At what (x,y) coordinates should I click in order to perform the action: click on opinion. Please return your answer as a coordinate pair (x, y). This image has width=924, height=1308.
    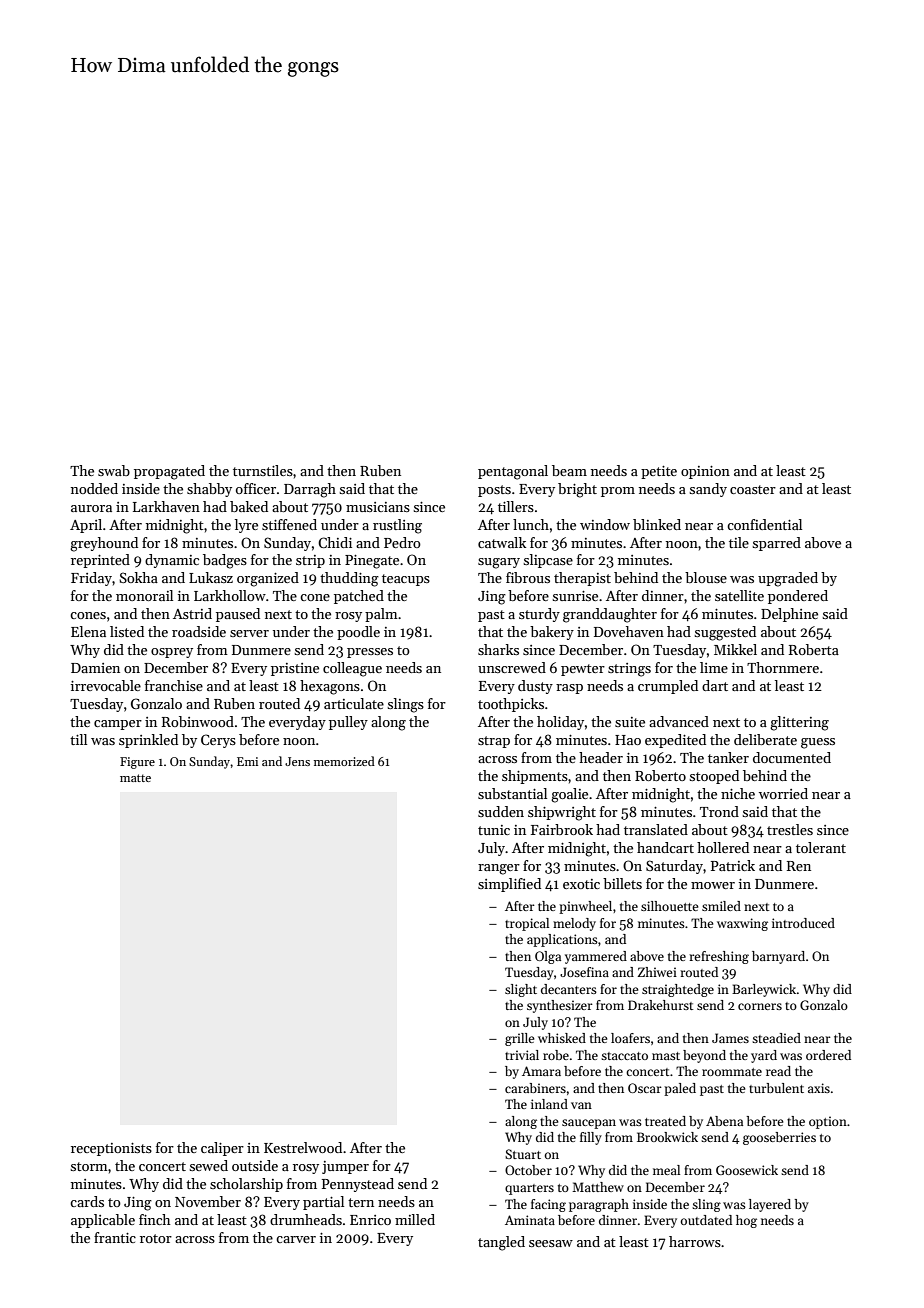
    Looking at the image, I should click on (705, 472).
